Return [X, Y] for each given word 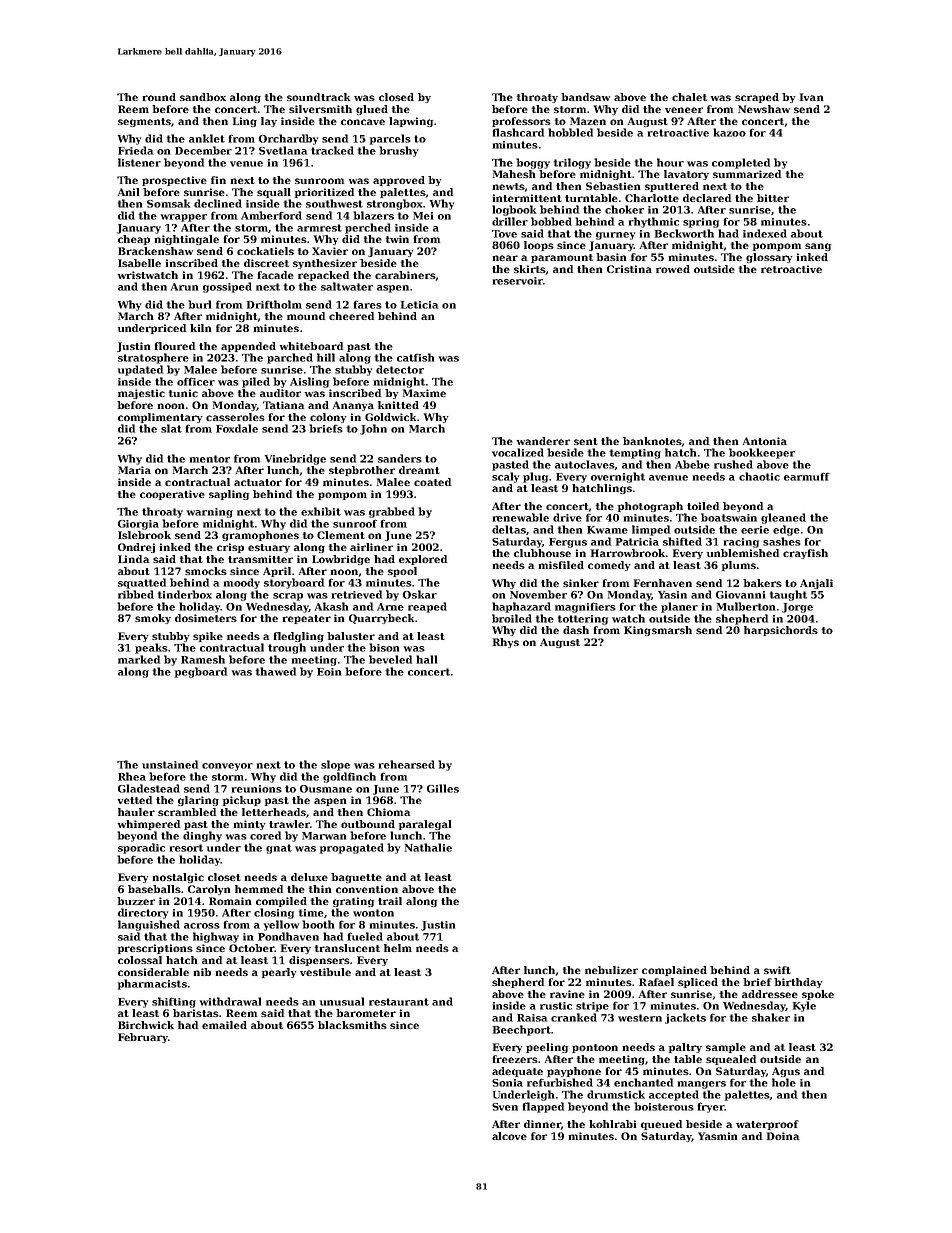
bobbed [551, 221]
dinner [542, 1124]
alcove [509, 1136]
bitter [773, 198]
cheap [134, 240]
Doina [783, 1136]
